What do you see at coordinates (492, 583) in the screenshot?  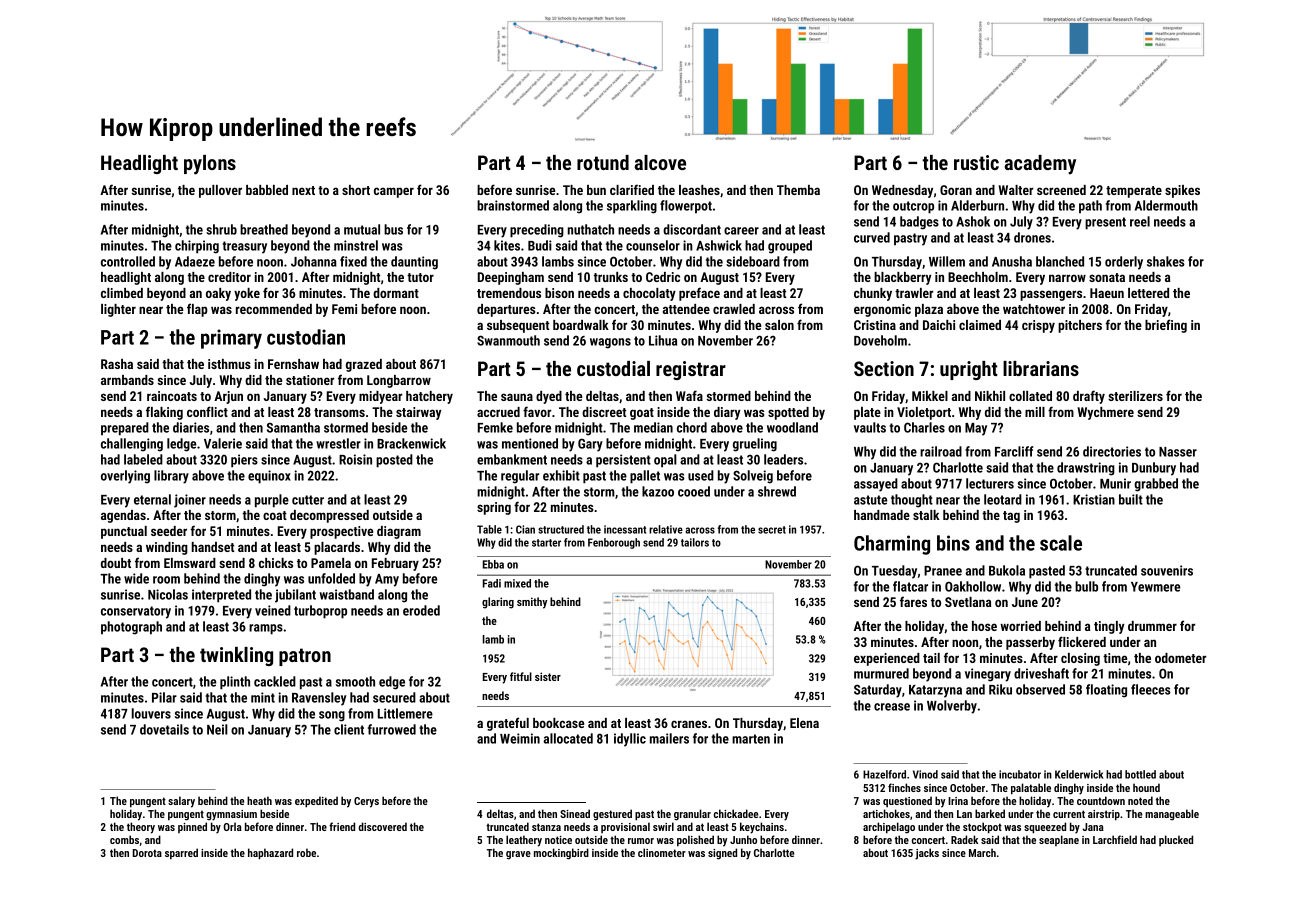 I see `Fadi` at bounding box center [492, 583].
